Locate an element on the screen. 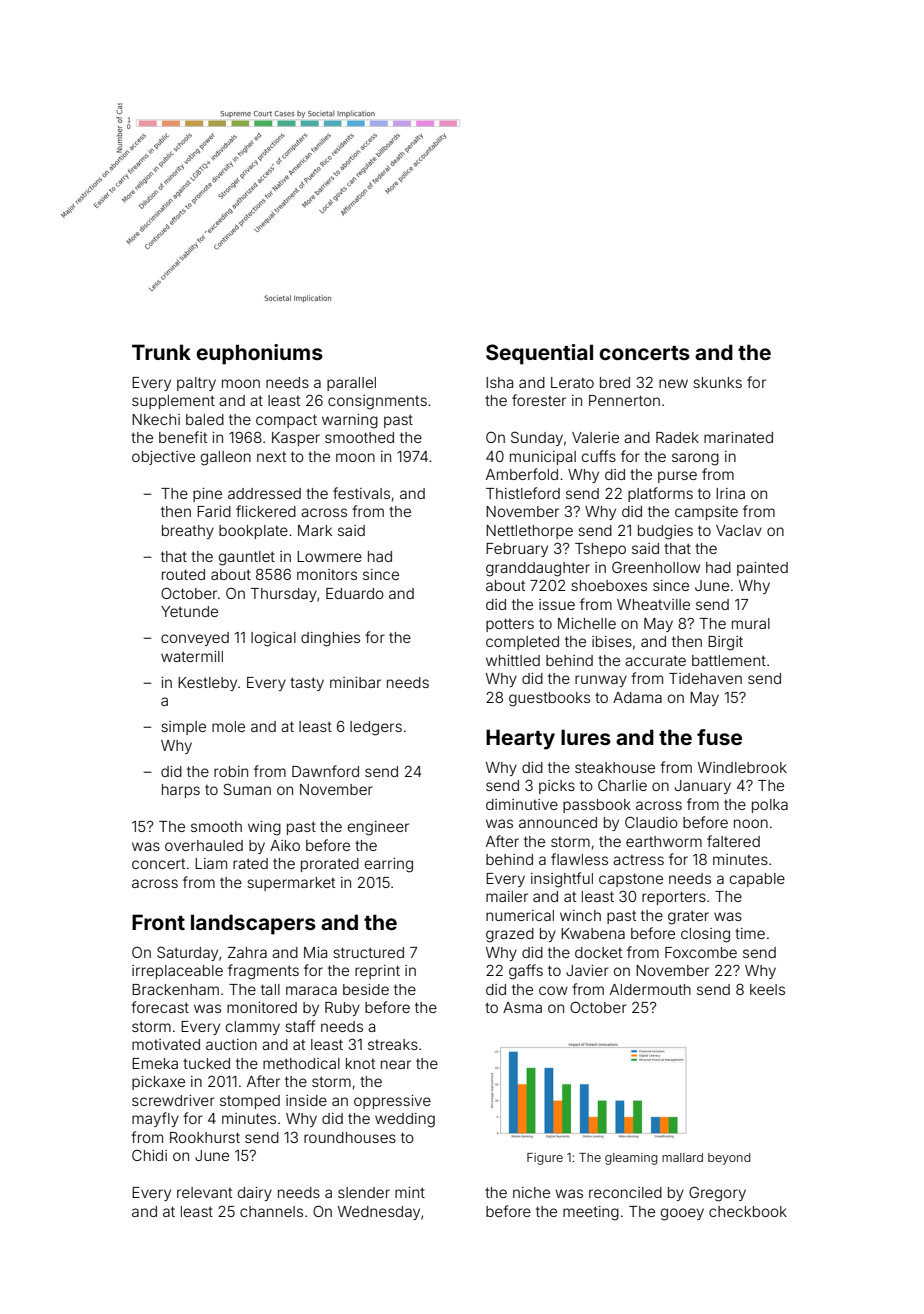 This screenshot has height=1314, width=924. beyond is located at coordinates (729, 1159).
